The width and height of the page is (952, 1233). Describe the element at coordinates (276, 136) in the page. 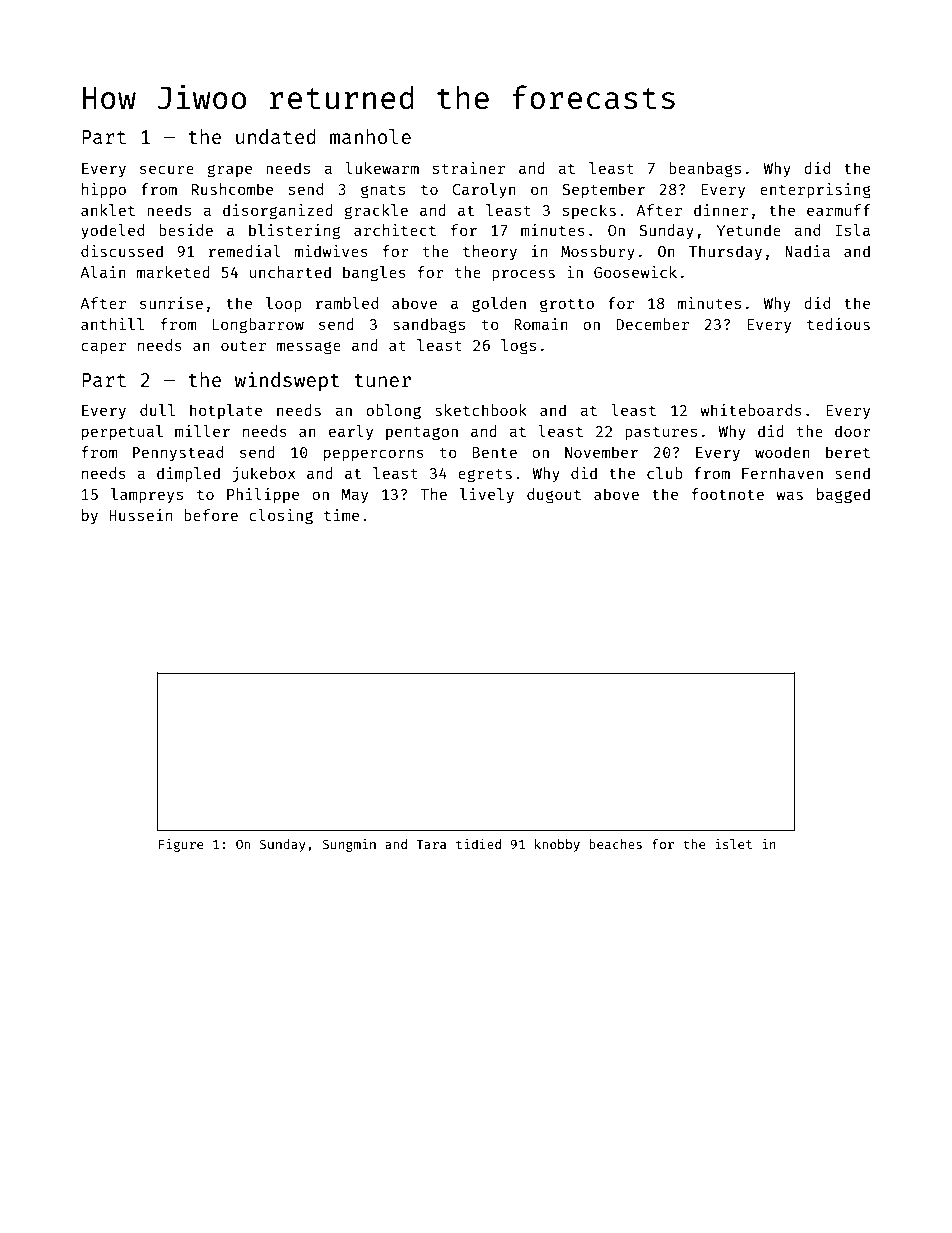

I see `undated` at that location.
